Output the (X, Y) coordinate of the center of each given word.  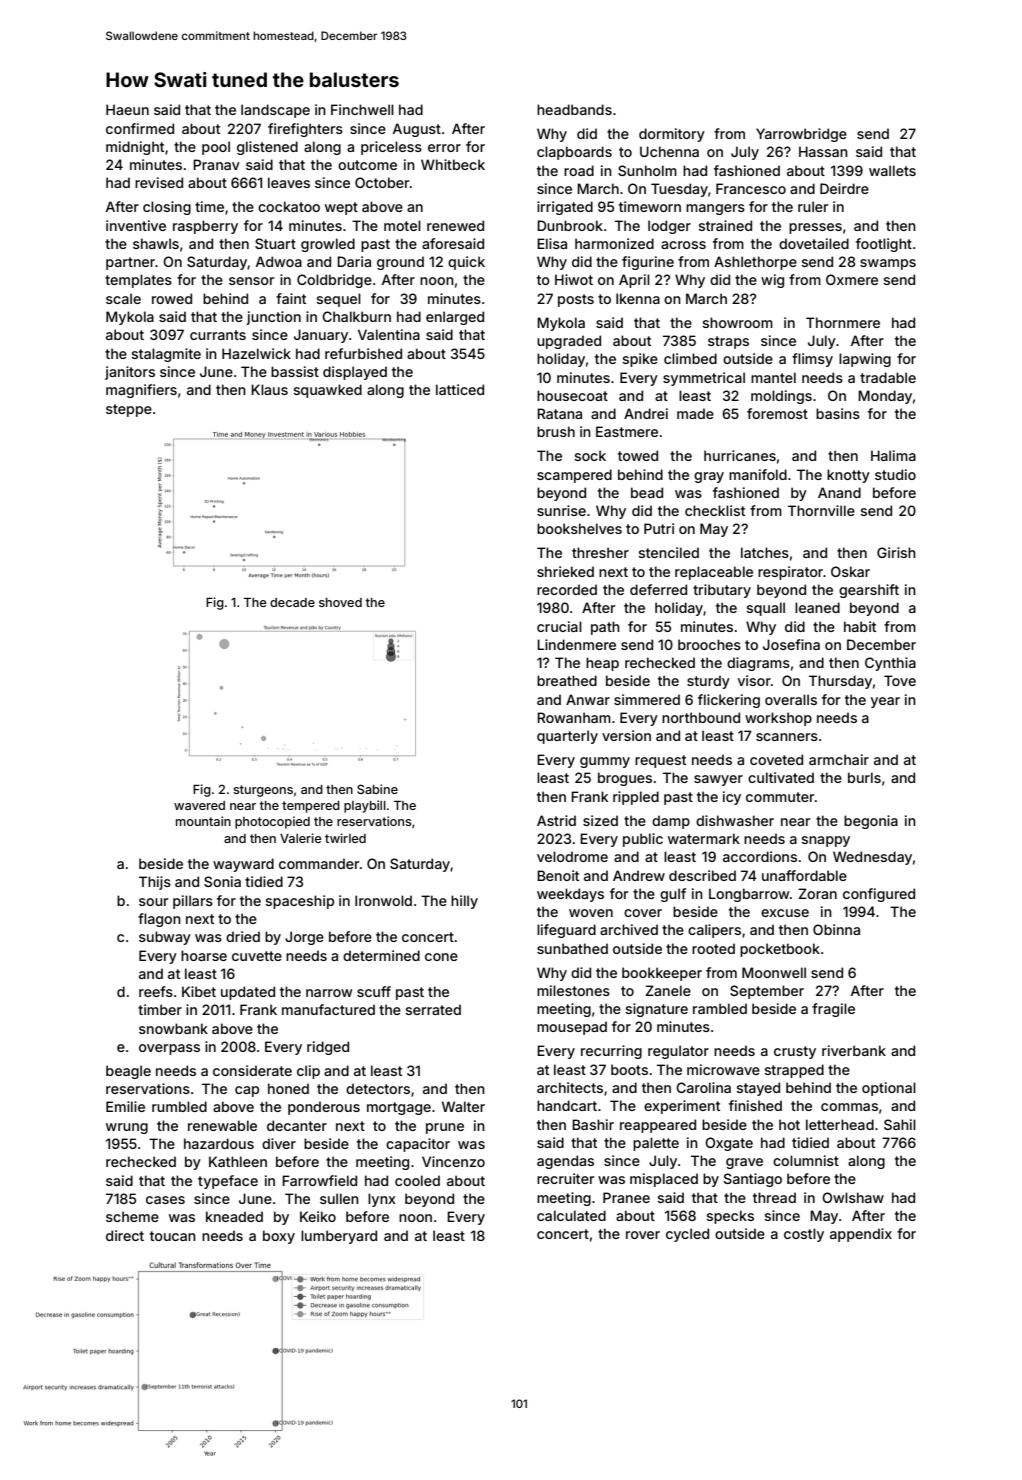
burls (864, 777)
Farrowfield (319, 1180)
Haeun (127, 109)
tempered (311, 807)
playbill (365, 806)
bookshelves (579, 528)
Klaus (269, 389)
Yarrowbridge (801, 135)
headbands (574, 109)
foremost (777, 413)
